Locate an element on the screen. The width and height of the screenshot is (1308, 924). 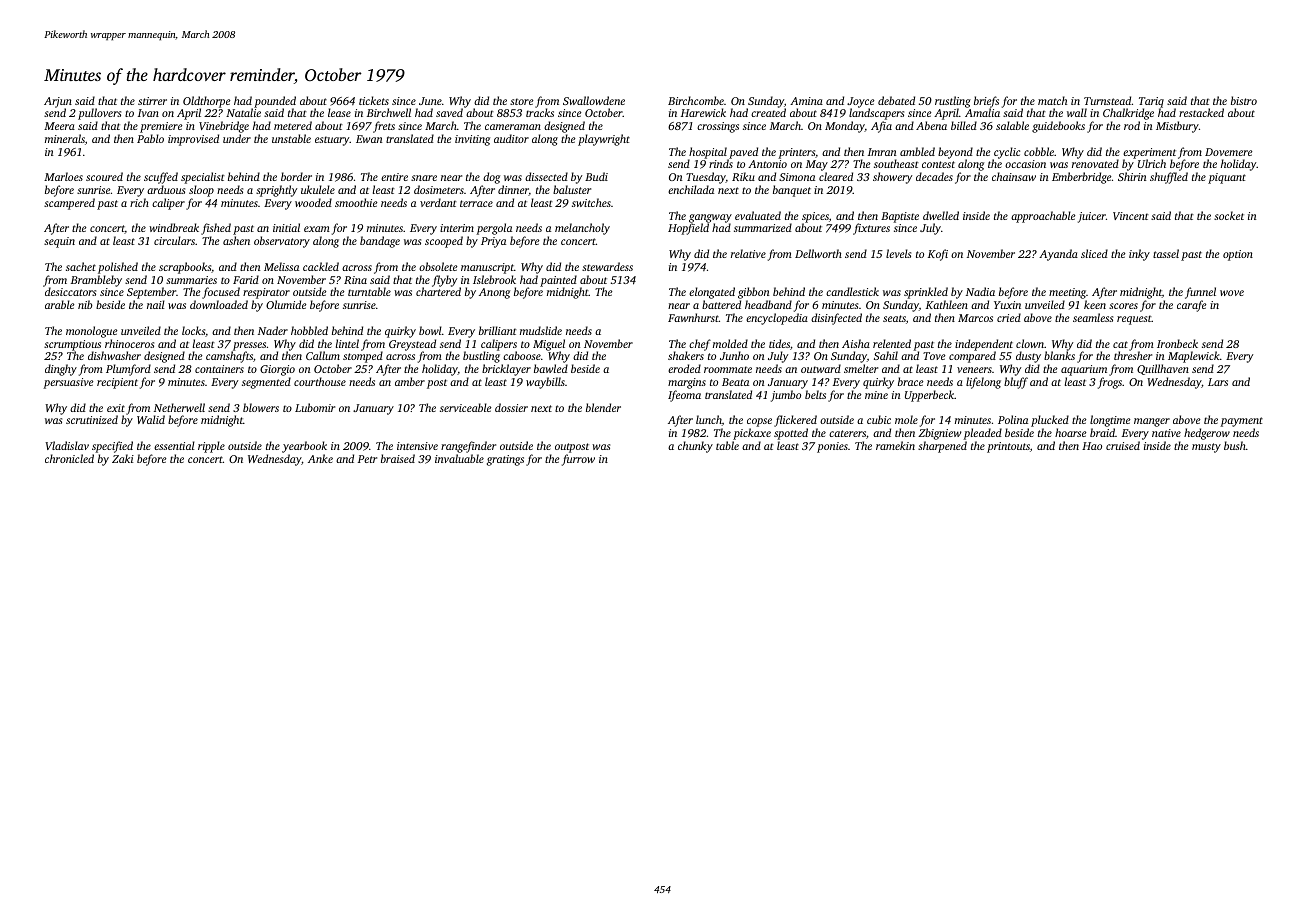
Ayanda is located at coordinates (1058, 255).
